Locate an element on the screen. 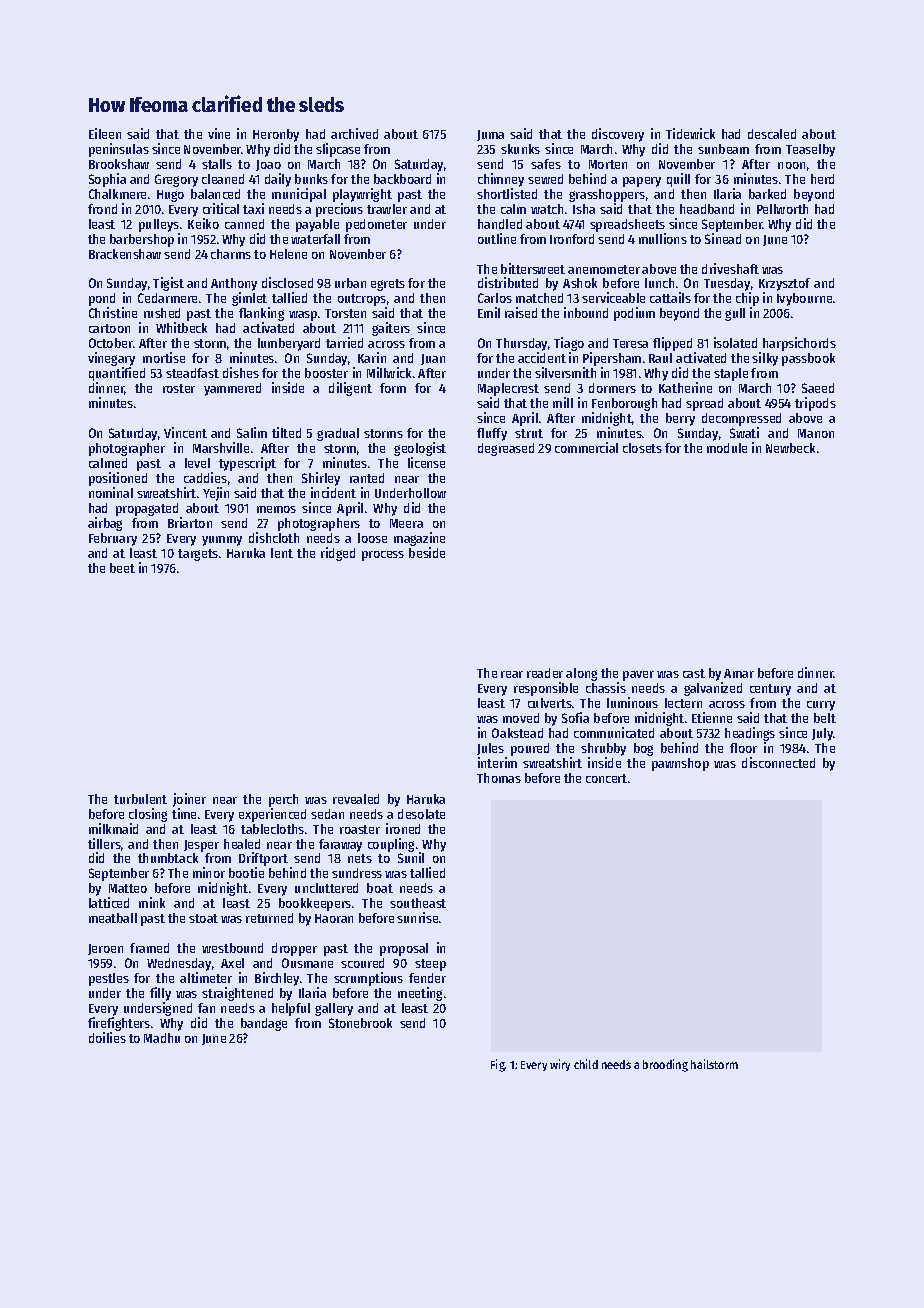 The image size is (924, 1308). brooding is located at coordinates (665, 1065).
